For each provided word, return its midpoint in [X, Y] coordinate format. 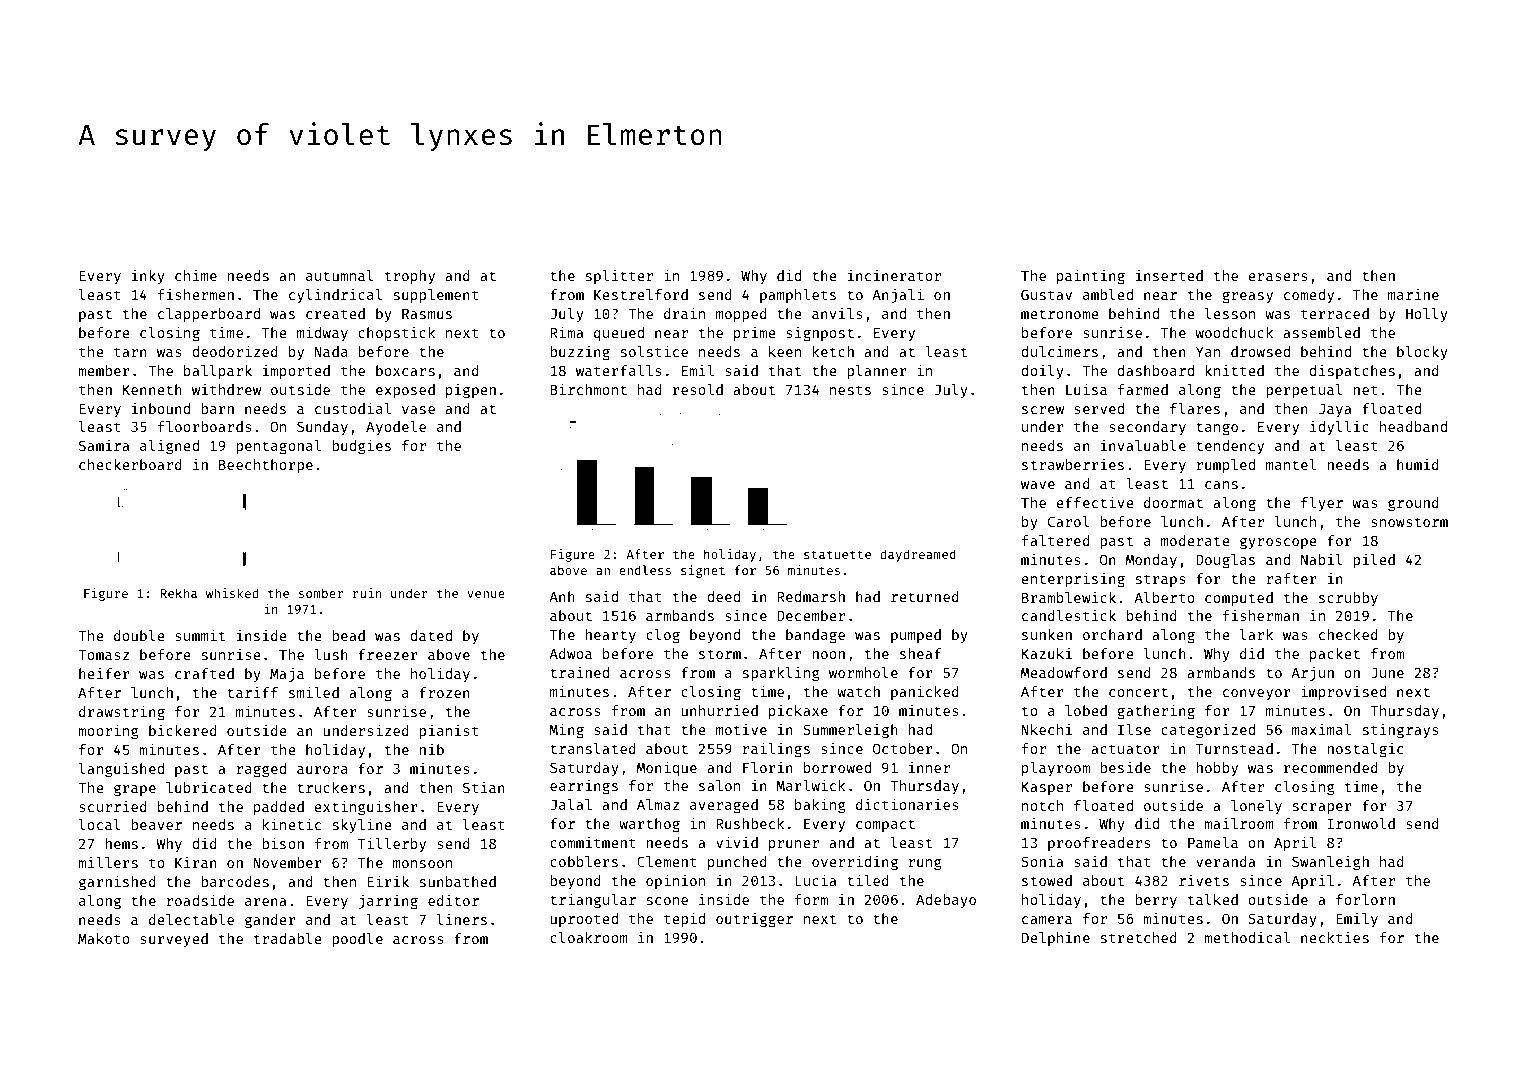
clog [663, 636]
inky [148, 276]
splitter [619, 277]
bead [348, 635]
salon [719, 785]
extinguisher [366, 807]
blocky [1422, 353]
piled [1374, 560]
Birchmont [588, 389]
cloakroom [589, 937]
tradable [288, 938]
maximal [1321, 729]
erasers [1278, 277]
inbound [161, 408]
